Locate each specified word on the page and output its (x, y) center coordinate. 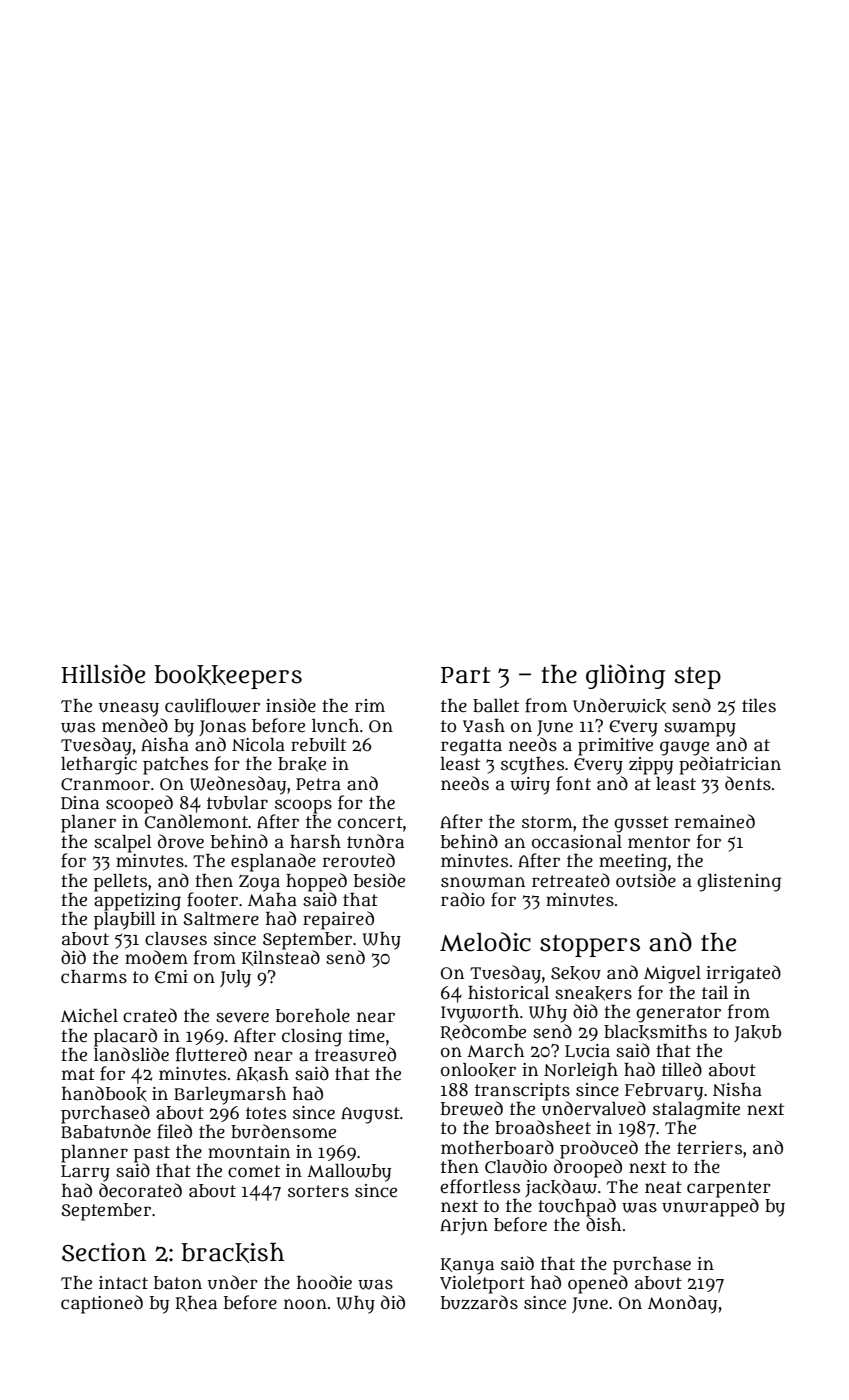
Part (465, 675)
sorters (318, 1191)
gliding (625, 676)
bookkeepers (228, 677)
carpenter (729, 1189)
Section (104, 1252)
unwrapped (710, 1207)
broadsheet (543, 1127)
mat (78, 1074)
